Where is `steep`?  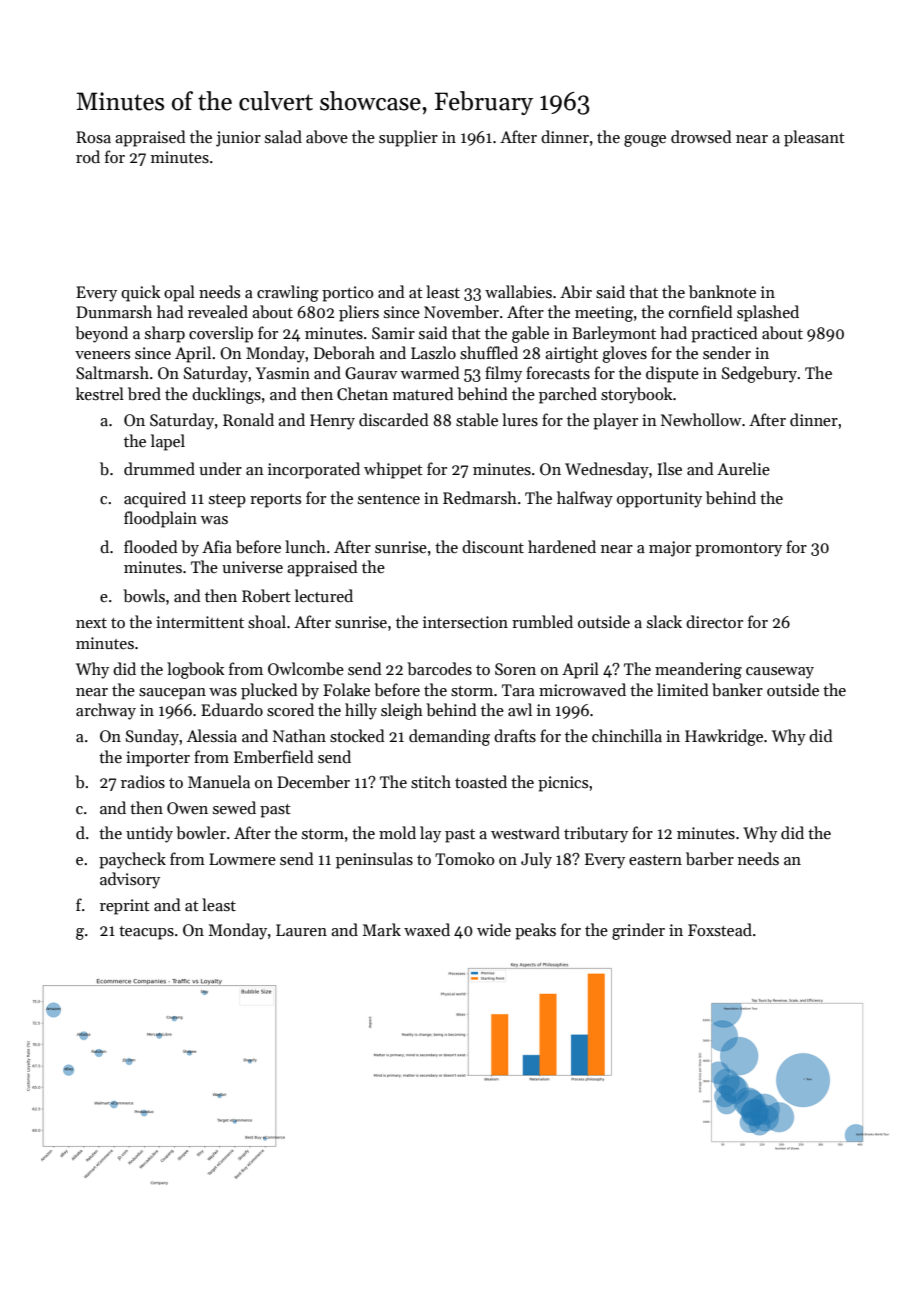 steep is located at coordinates (227, 501).
